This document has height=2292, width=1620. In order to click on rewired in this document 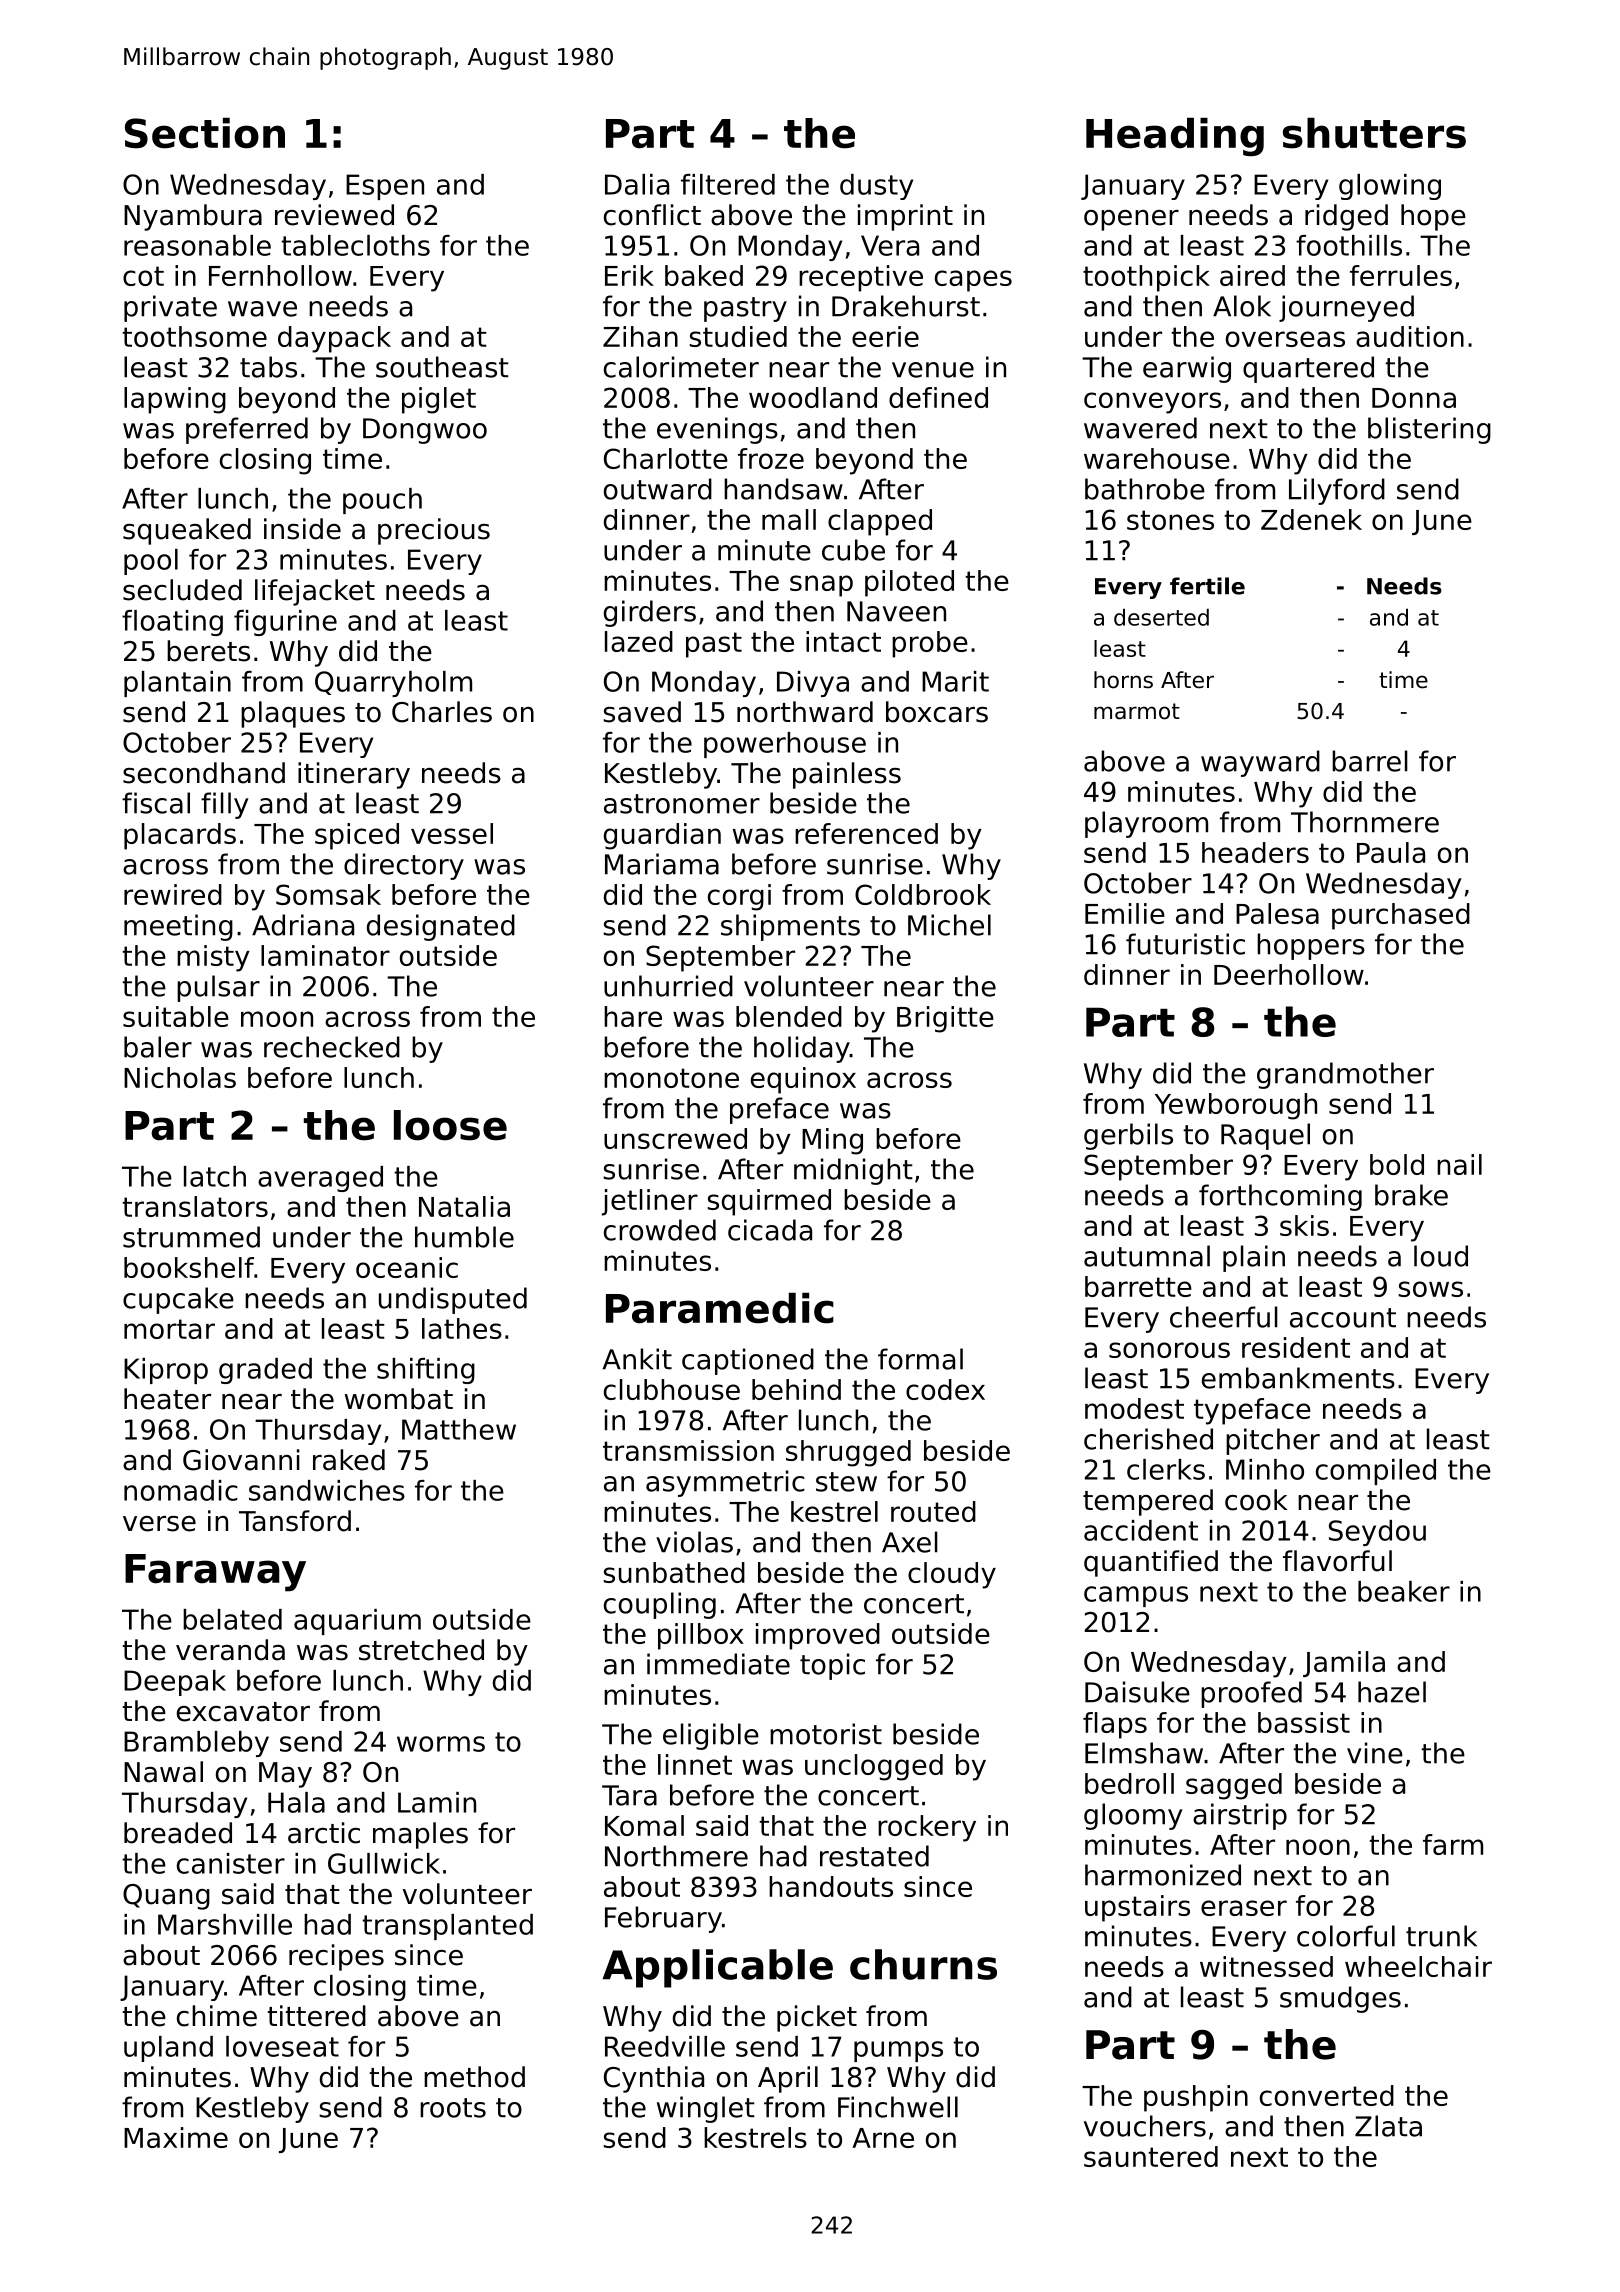, I will do `click(173, 894)`.
